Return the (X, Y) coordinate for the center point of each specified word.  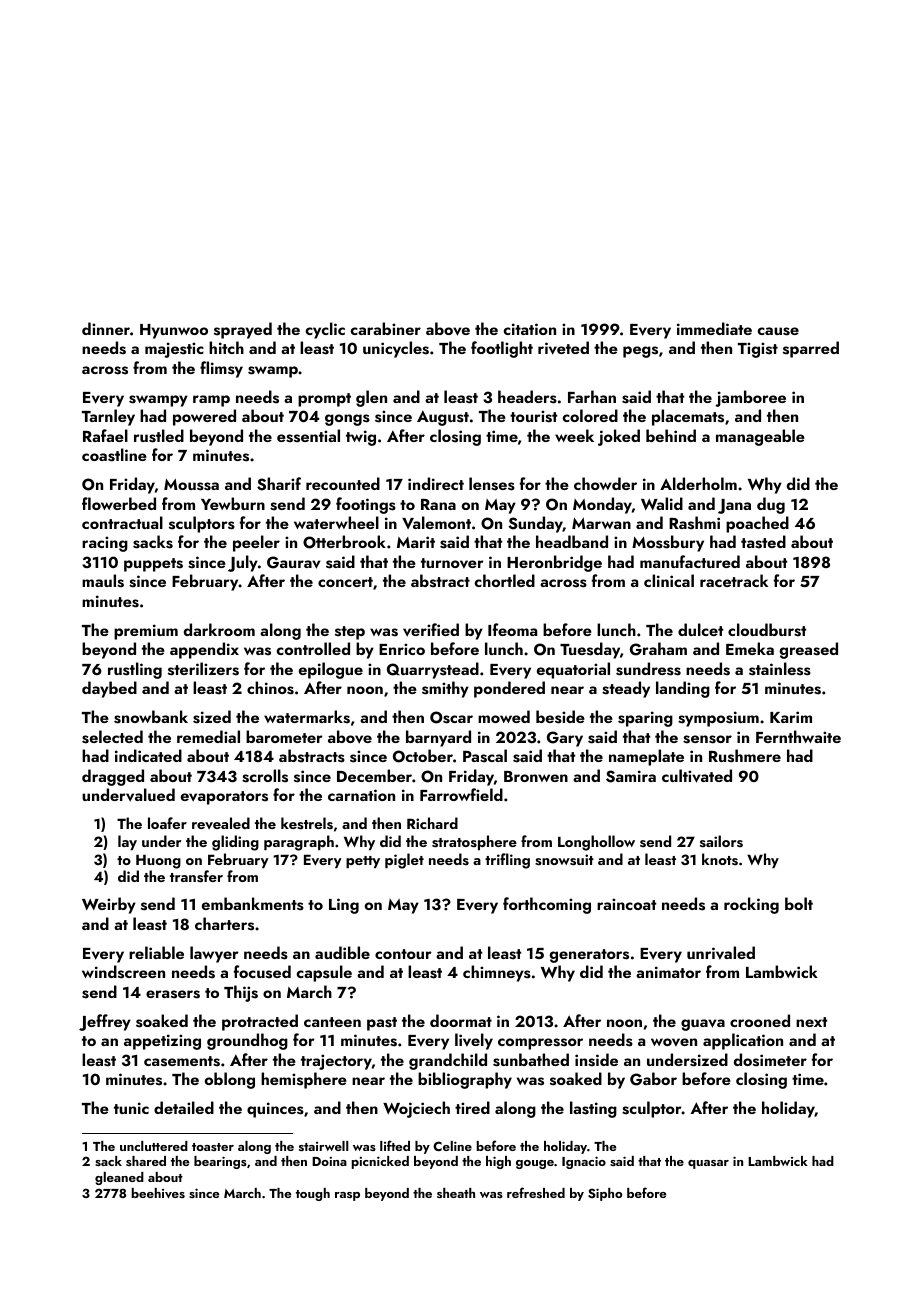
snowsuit (564, 860)
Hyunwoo (174, 331)
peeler (256, 543)
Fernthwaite (798, 736)
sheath (456, 1193)
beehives (158, 1193)
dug (771, 505)
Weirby (109, 905)
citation (529, 329)
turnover (452, 563)
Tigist (758, 350)
